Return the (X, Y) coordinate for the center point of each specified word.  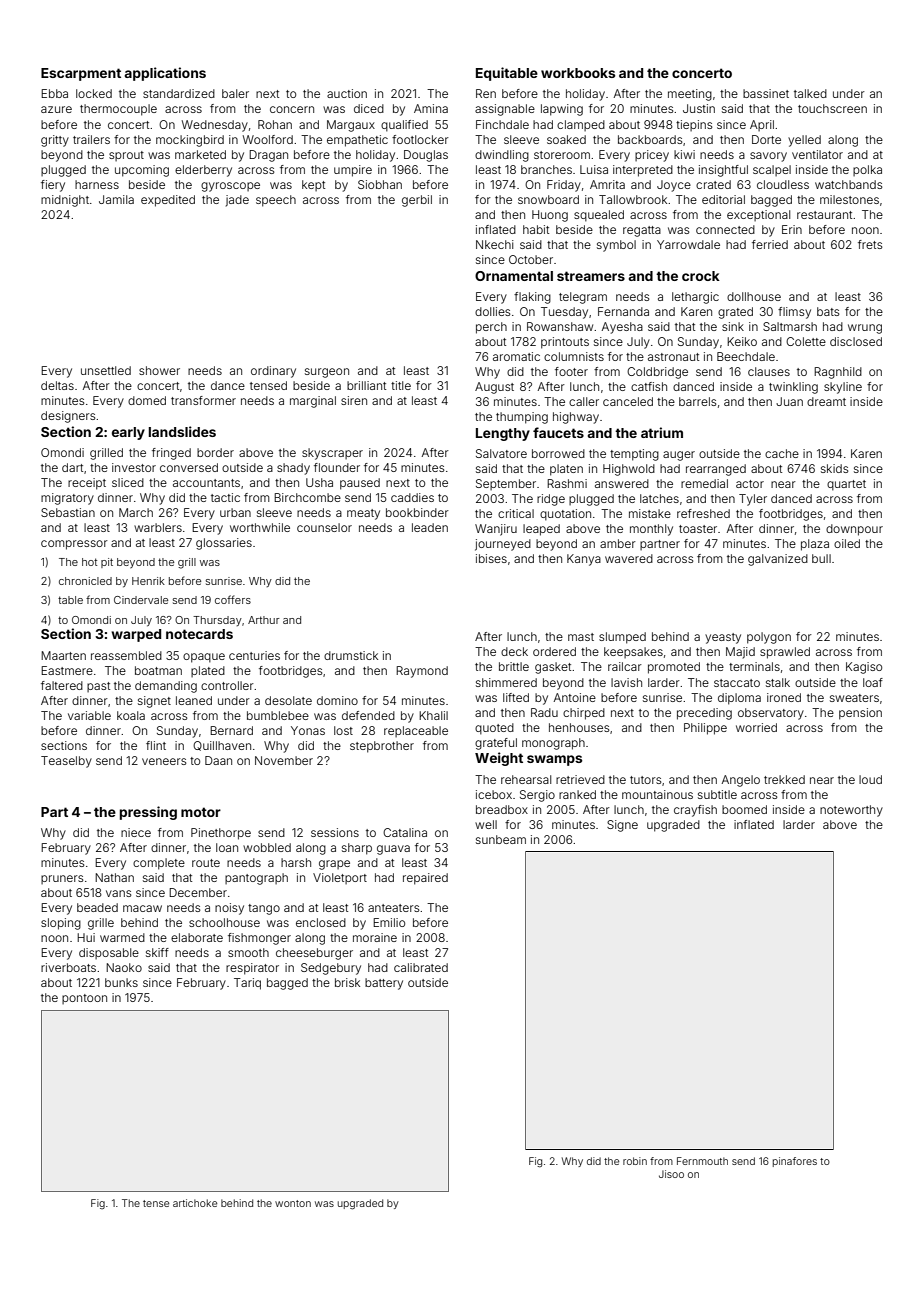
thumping (522, 418)
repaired (425, 879)
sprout (126, 156)
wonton (293, 1203)
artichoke (195, 1203)
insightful (723, 171)
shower (159, 370)
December (198, 892)
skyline (843, 388)
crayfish (695, 811)
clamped (581, 125)
